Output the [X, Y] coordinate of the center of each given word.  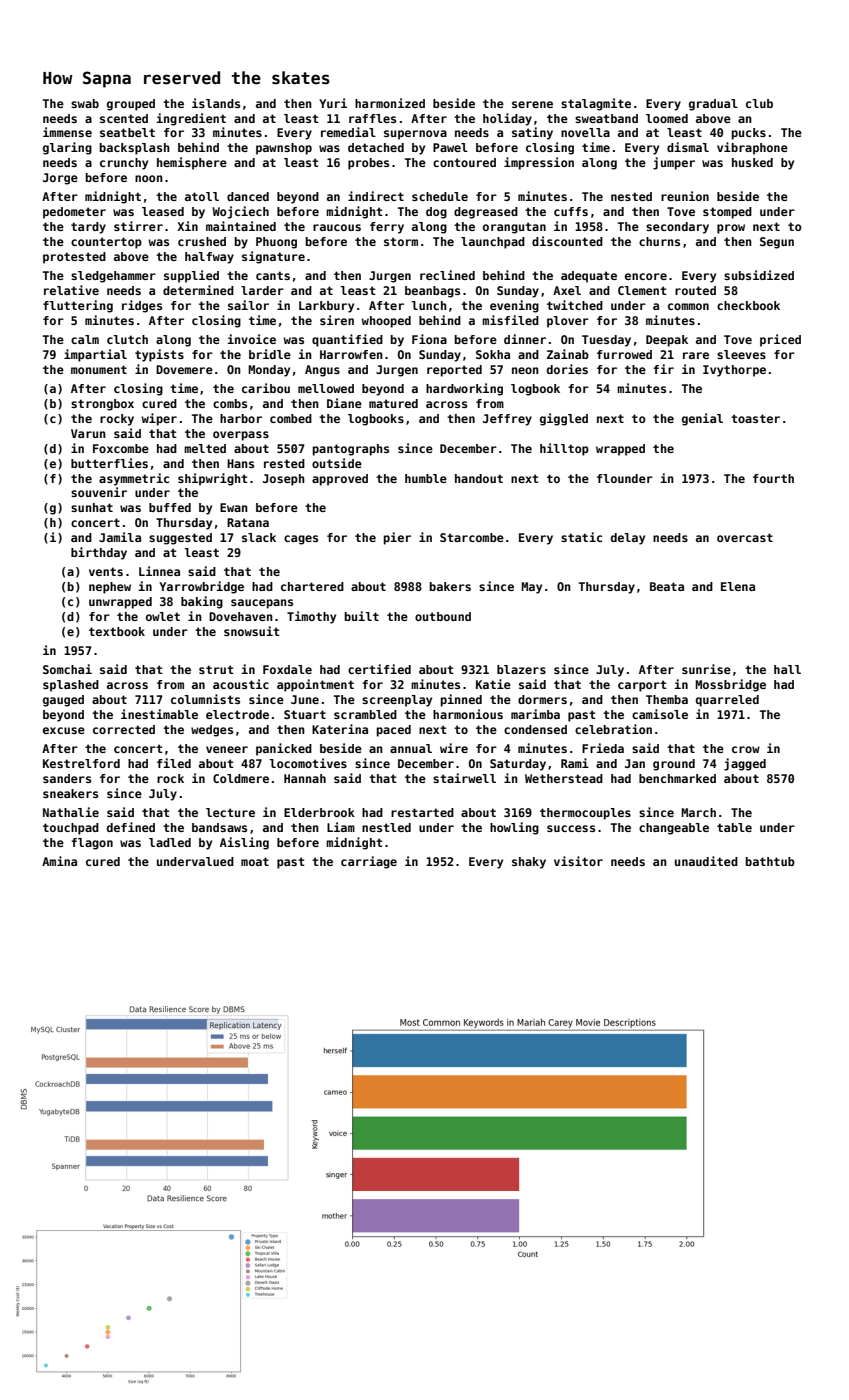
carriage [369, 862]
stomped [727, 213]
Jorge [60, 179]
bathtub [770, 861]
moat [255, 861]
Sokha [493, 354]
